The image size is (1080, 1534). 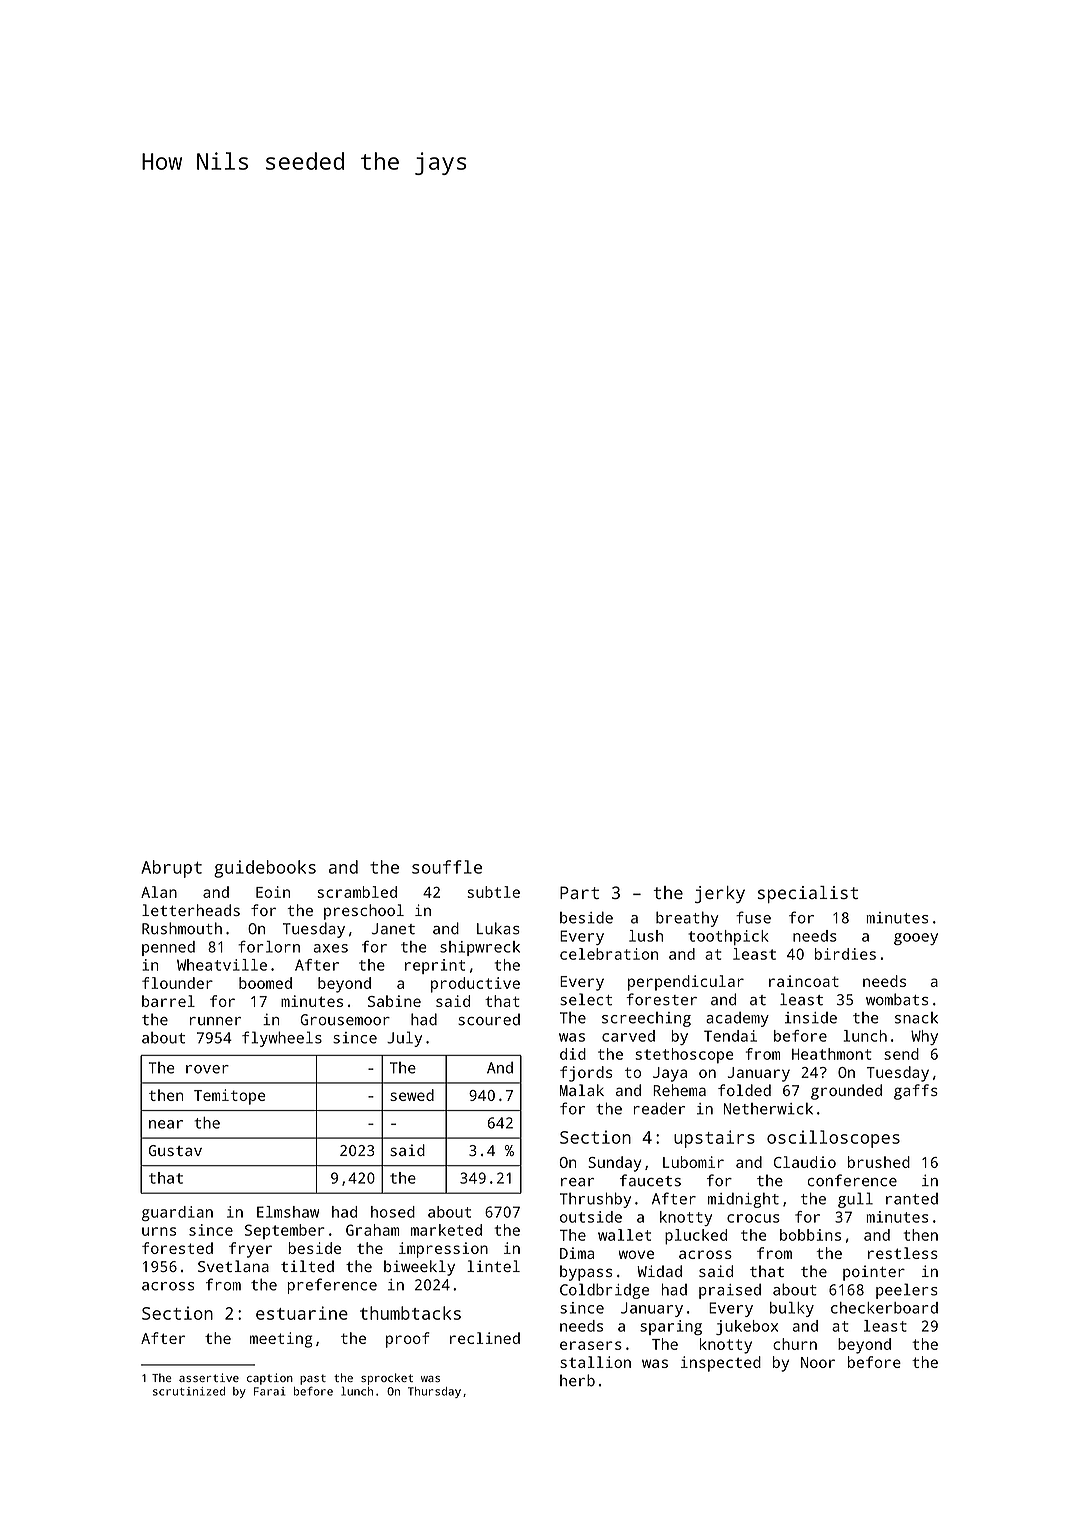 I want to click on lintel, so click(x=493, y=1266).
